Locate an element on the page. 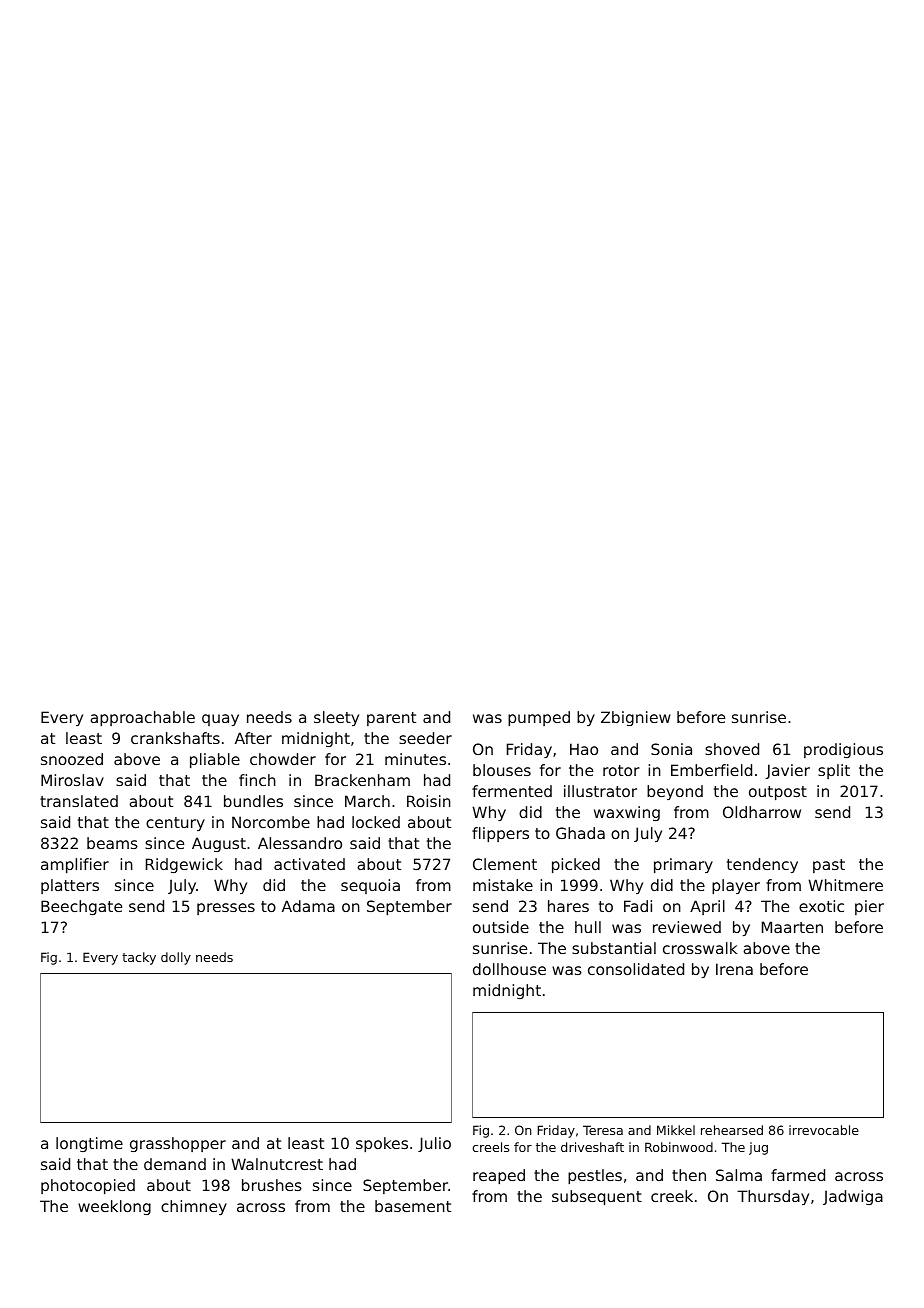 The height and width of the page is (1308, 924). rehearsed is located at coordinates (732, 1130).
